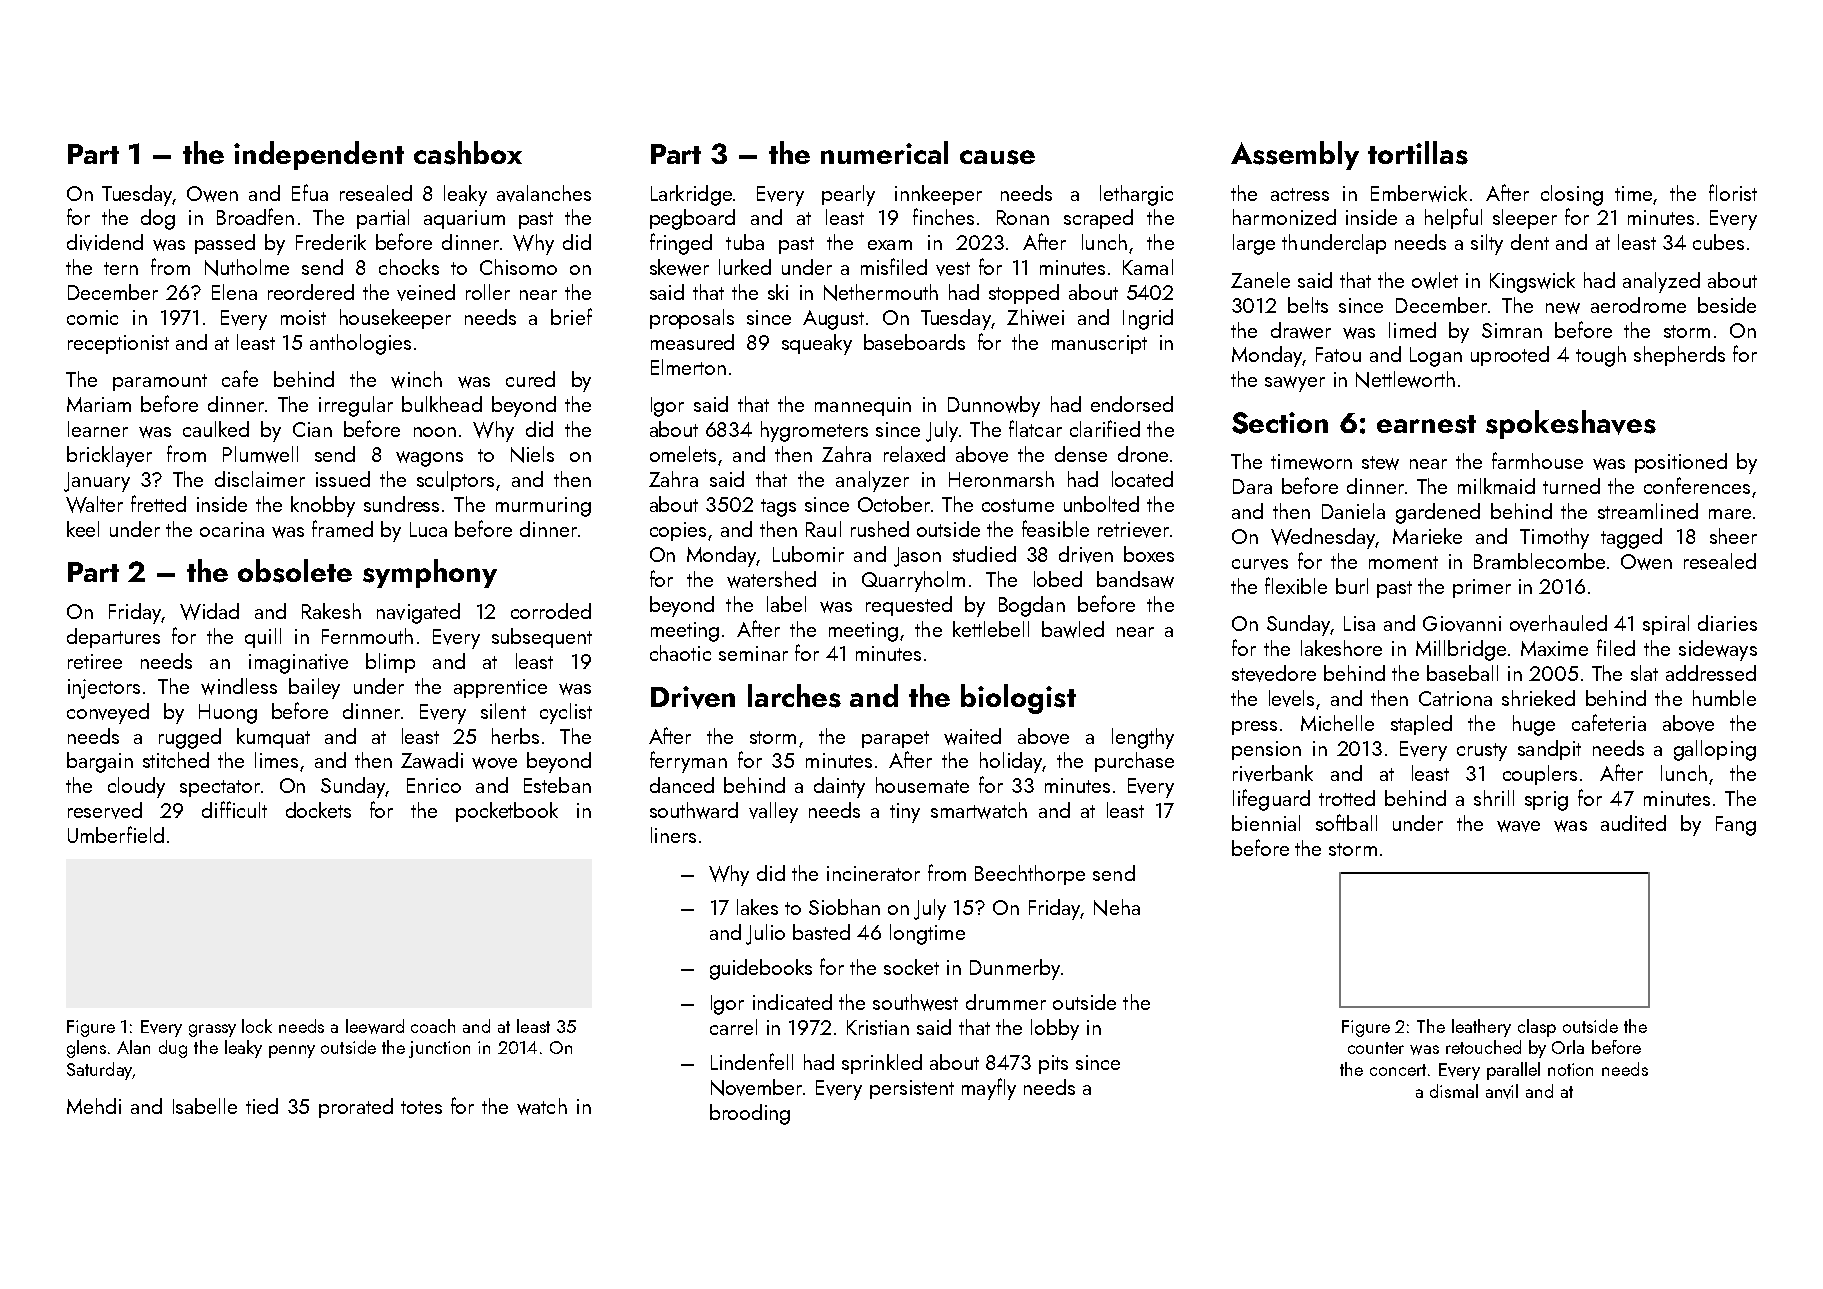  What do you see at coordinates (1421, 725) in the document?
I see `stapled` at bounding box center [1421, 725].
